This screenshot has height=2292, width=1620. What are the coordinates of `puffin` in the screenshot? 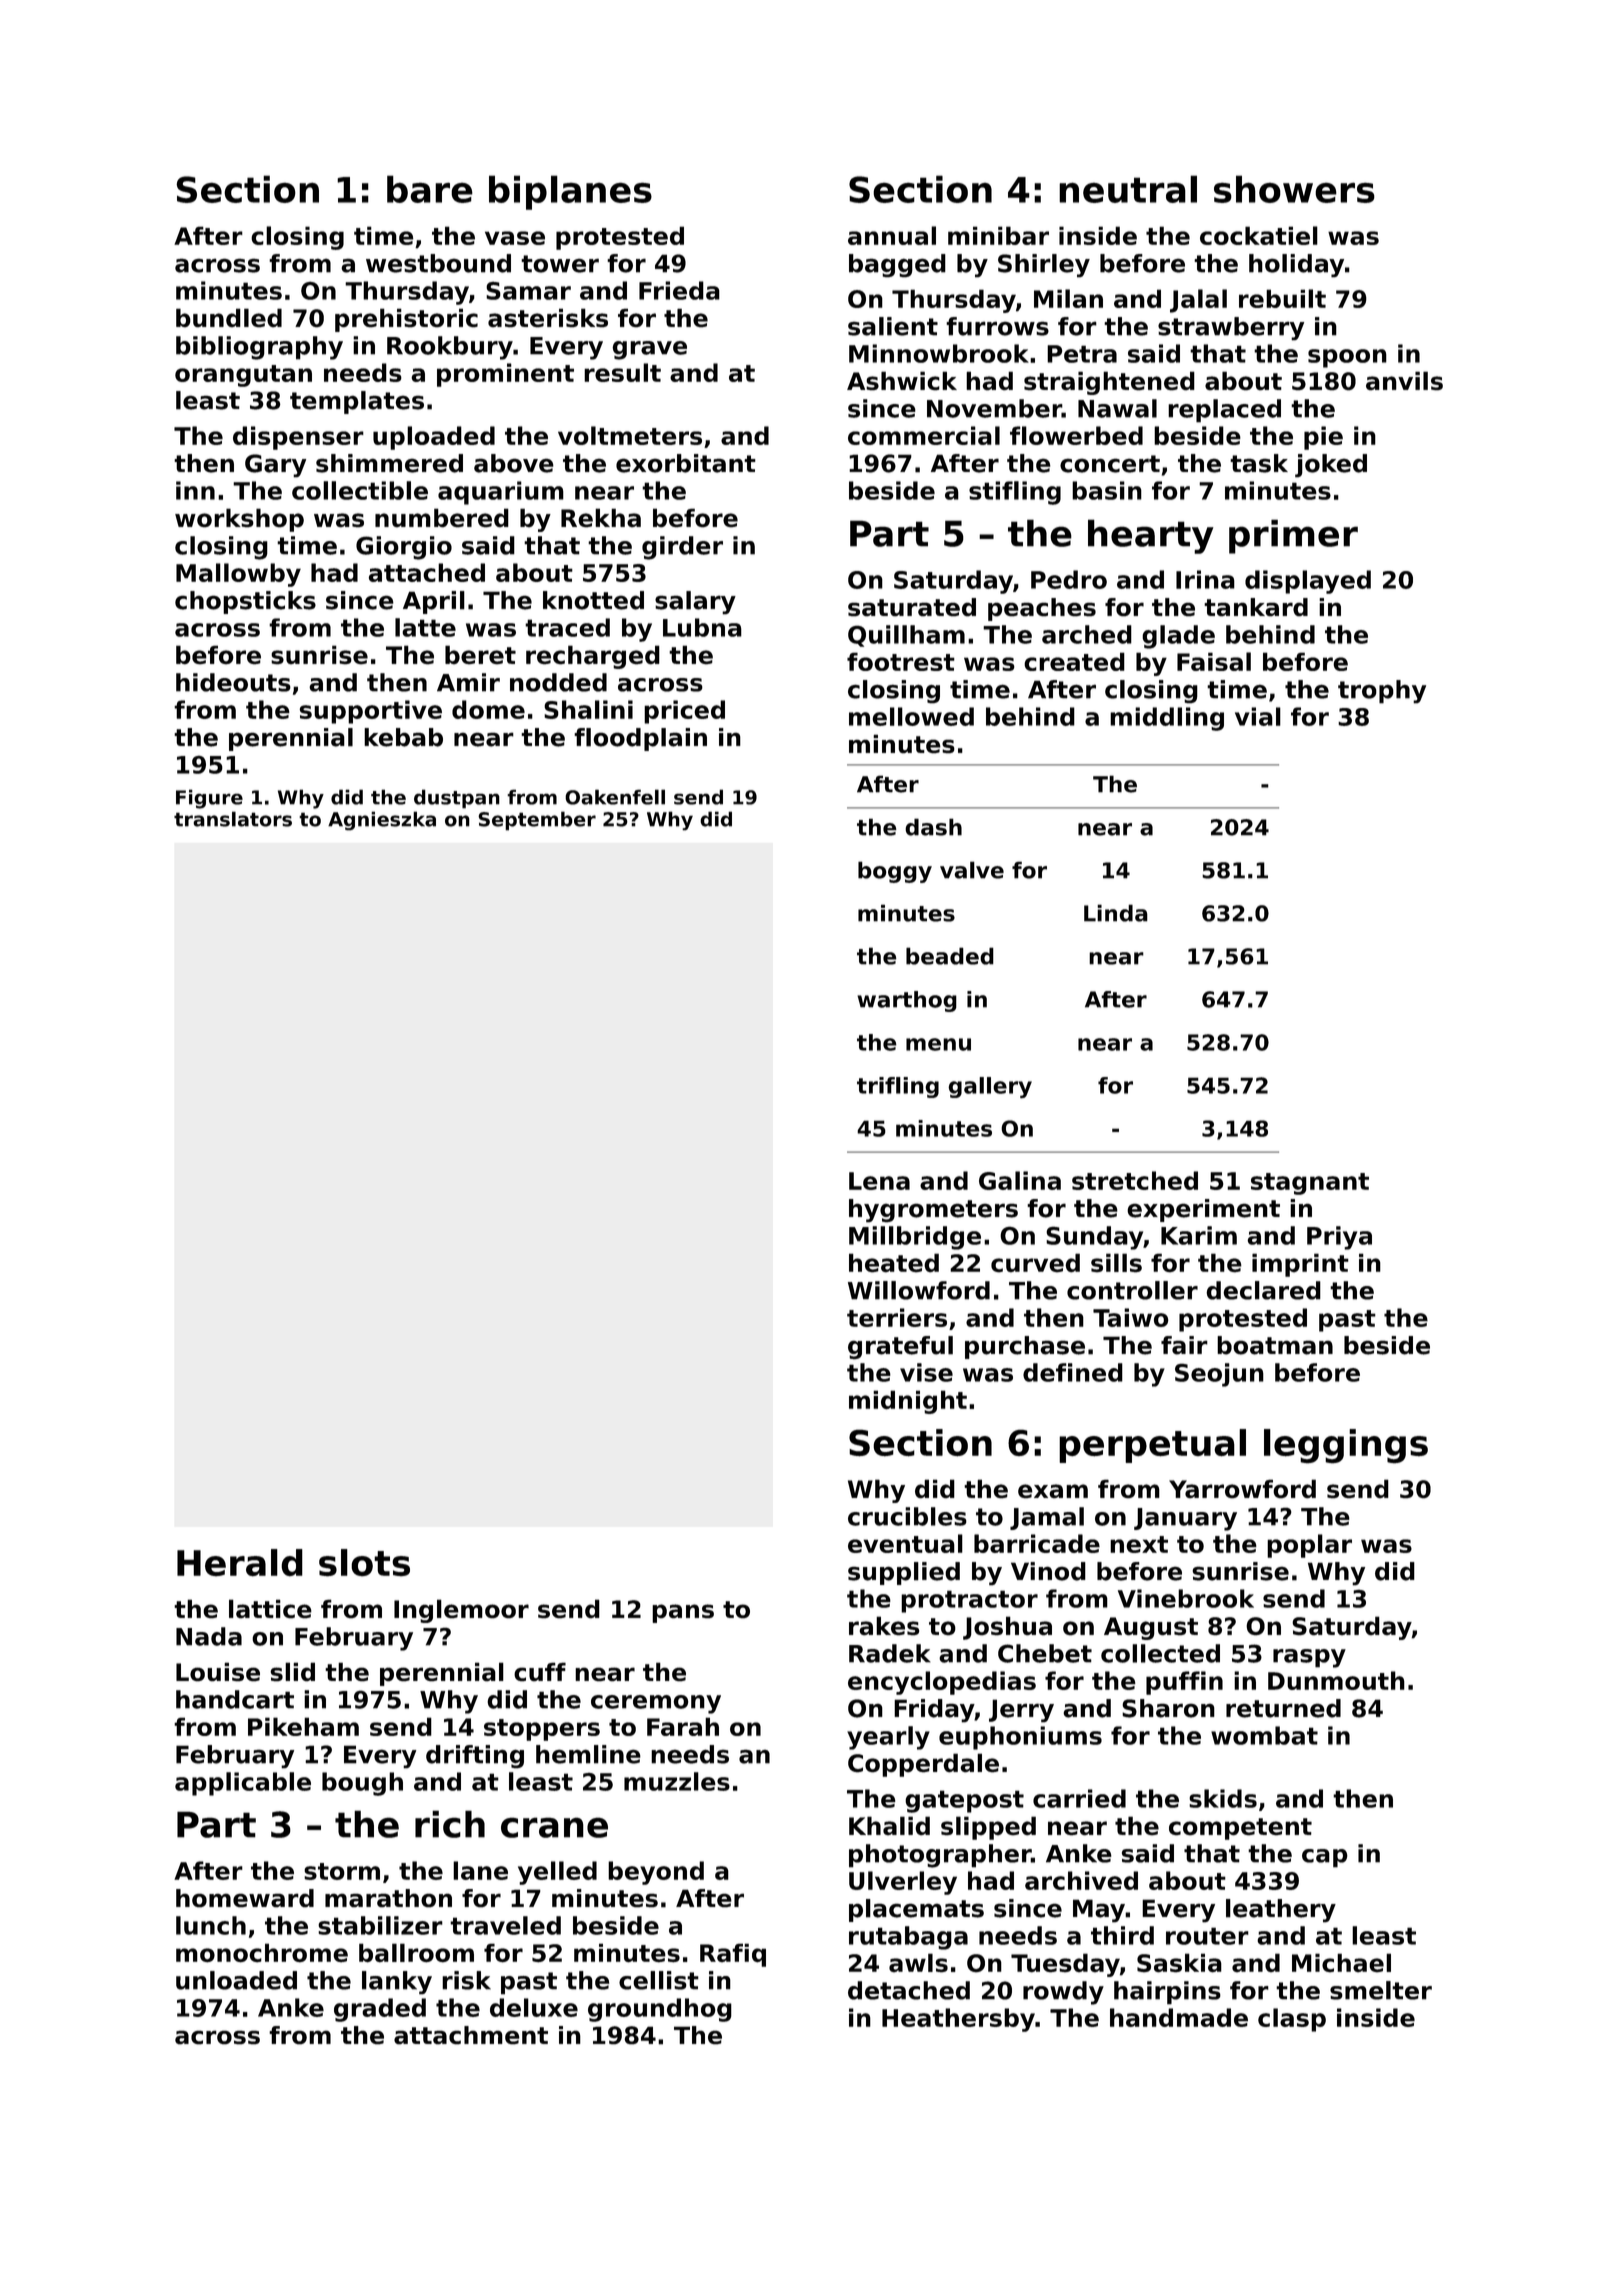 It's located at (1184, 1683).
